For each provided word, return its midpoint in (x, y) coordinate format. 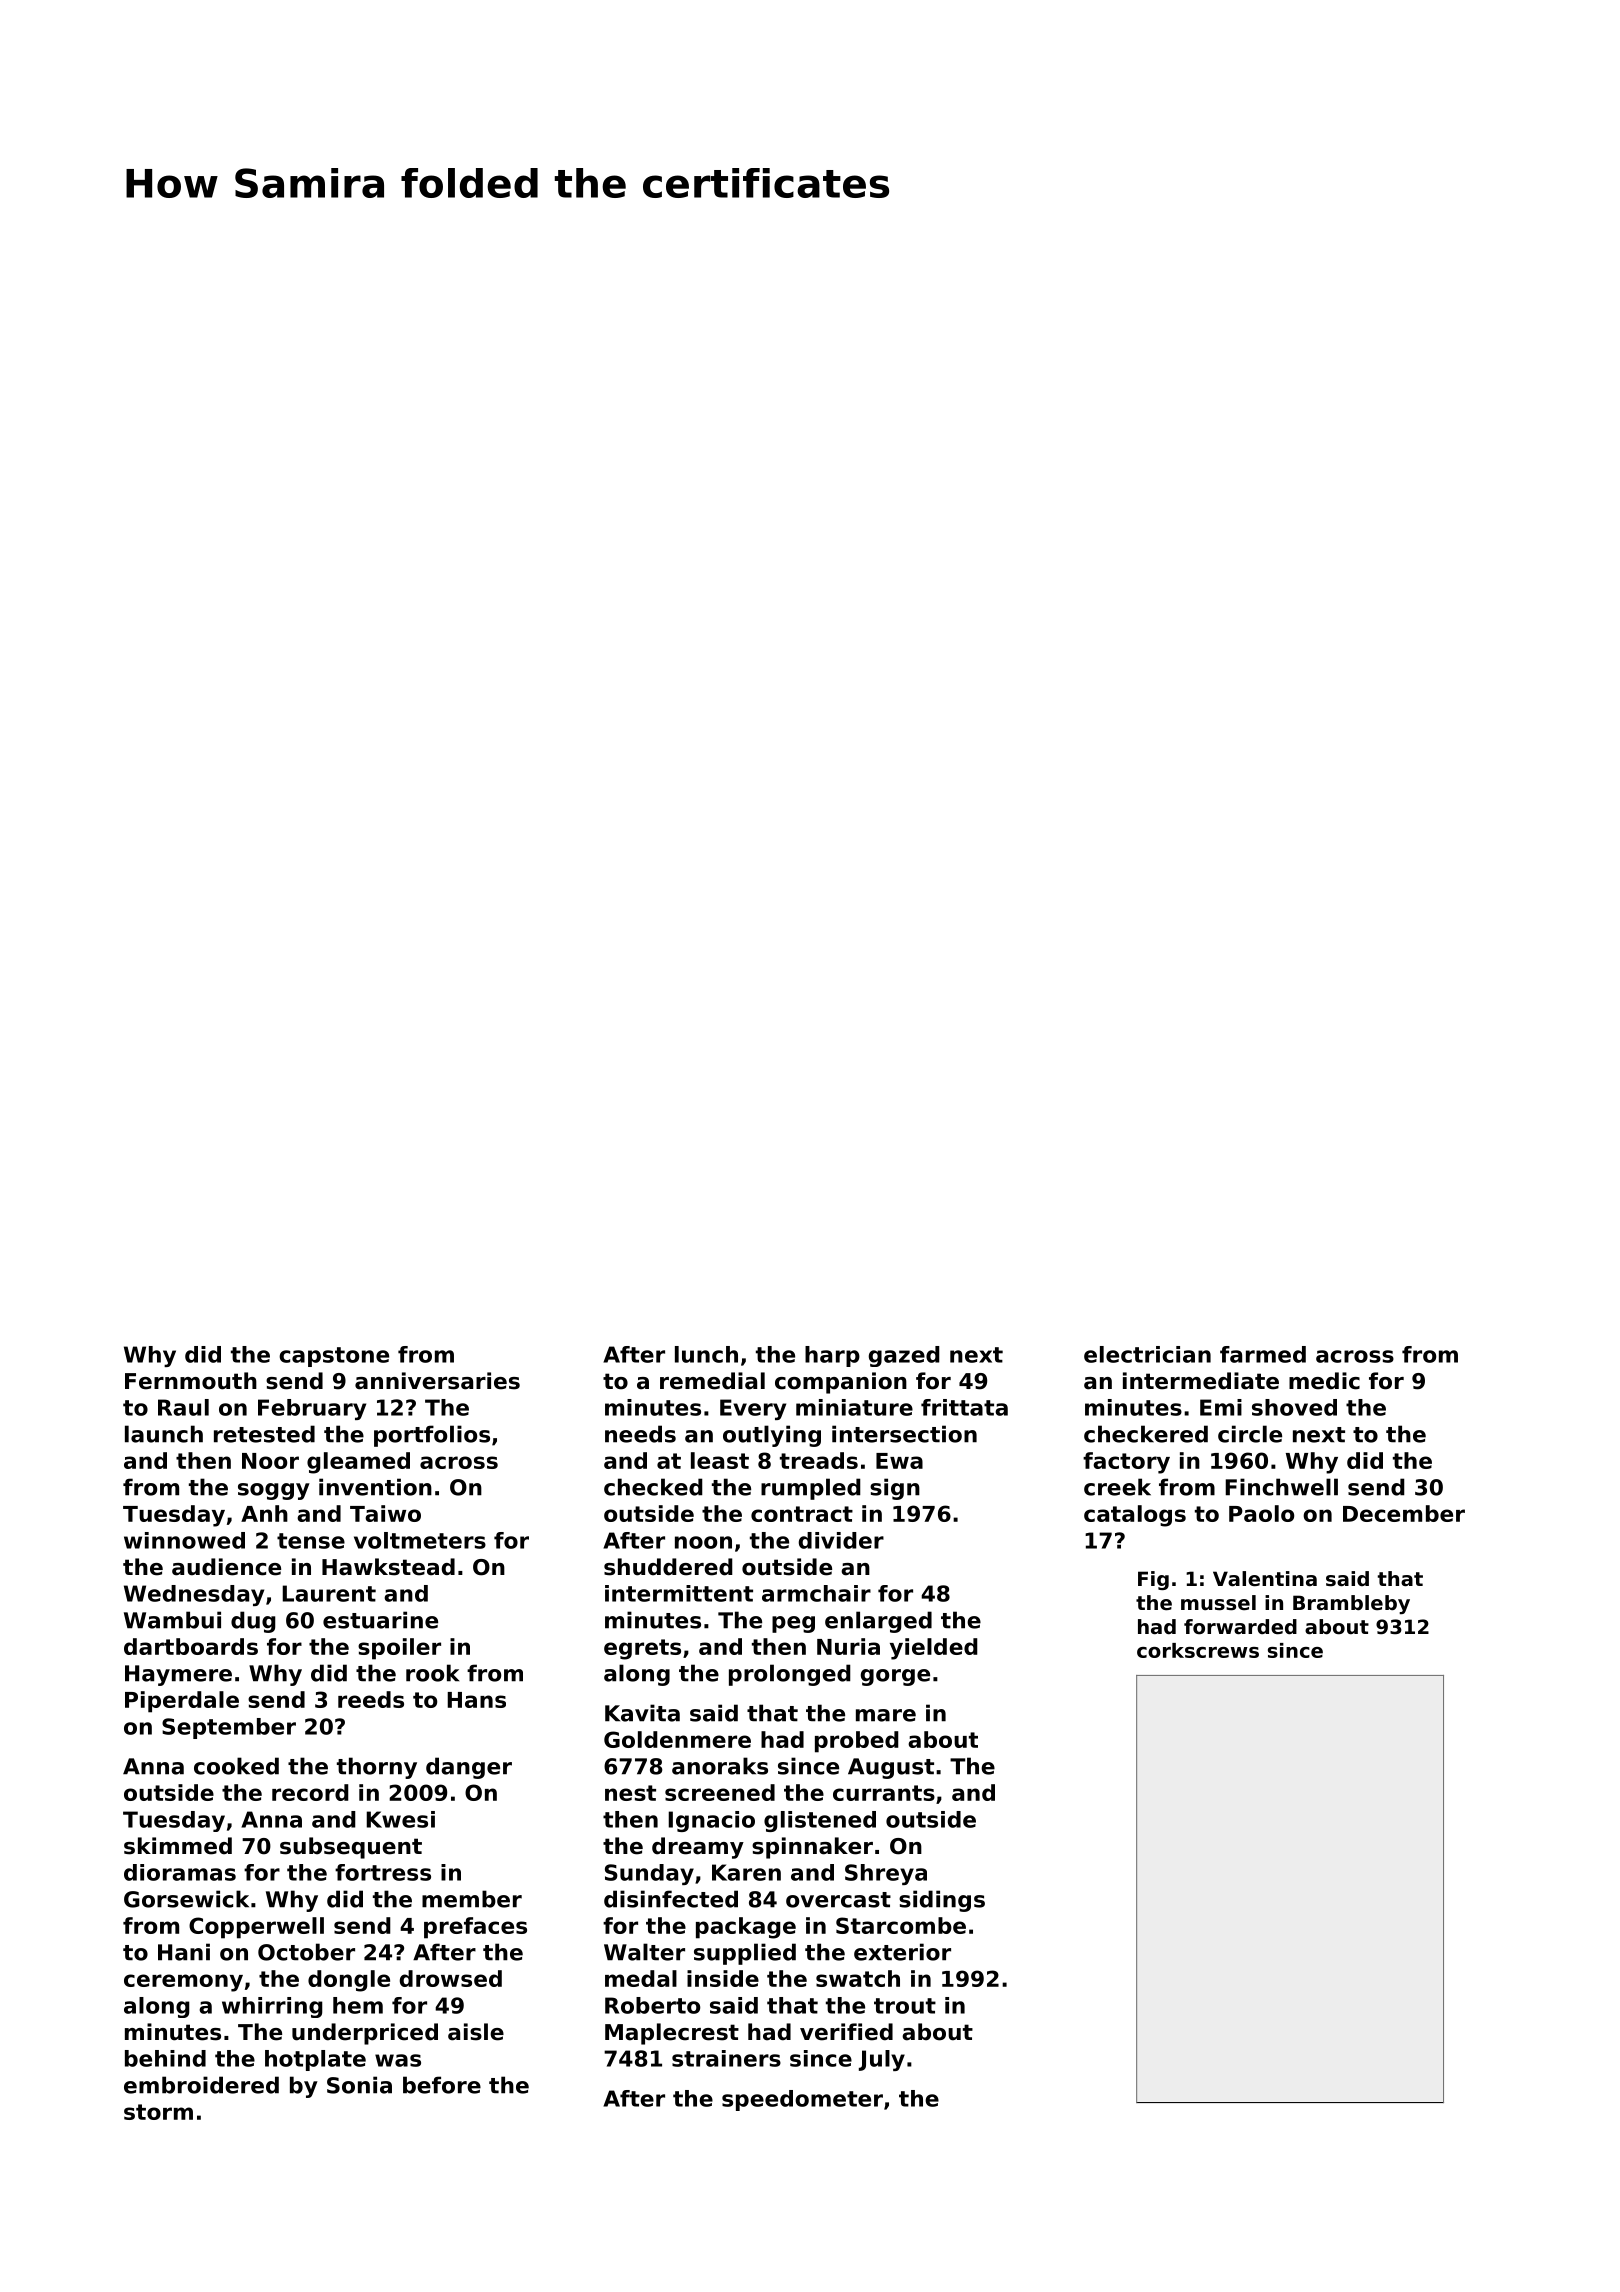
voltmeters (420, 1540)
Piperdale (182, 1702)
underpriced (365, 2034)
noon (703, 1542)
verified (846, 2032)
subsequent (351, 1848)
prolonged (790, 1675)
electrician (1147, 1354)
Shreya (886, 1874)
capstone (334, 1357)
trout (905, 2006)
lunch (706, 1354)
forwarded (1240, 1627)
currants (884, 1793)
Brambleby (1351, 1604)
